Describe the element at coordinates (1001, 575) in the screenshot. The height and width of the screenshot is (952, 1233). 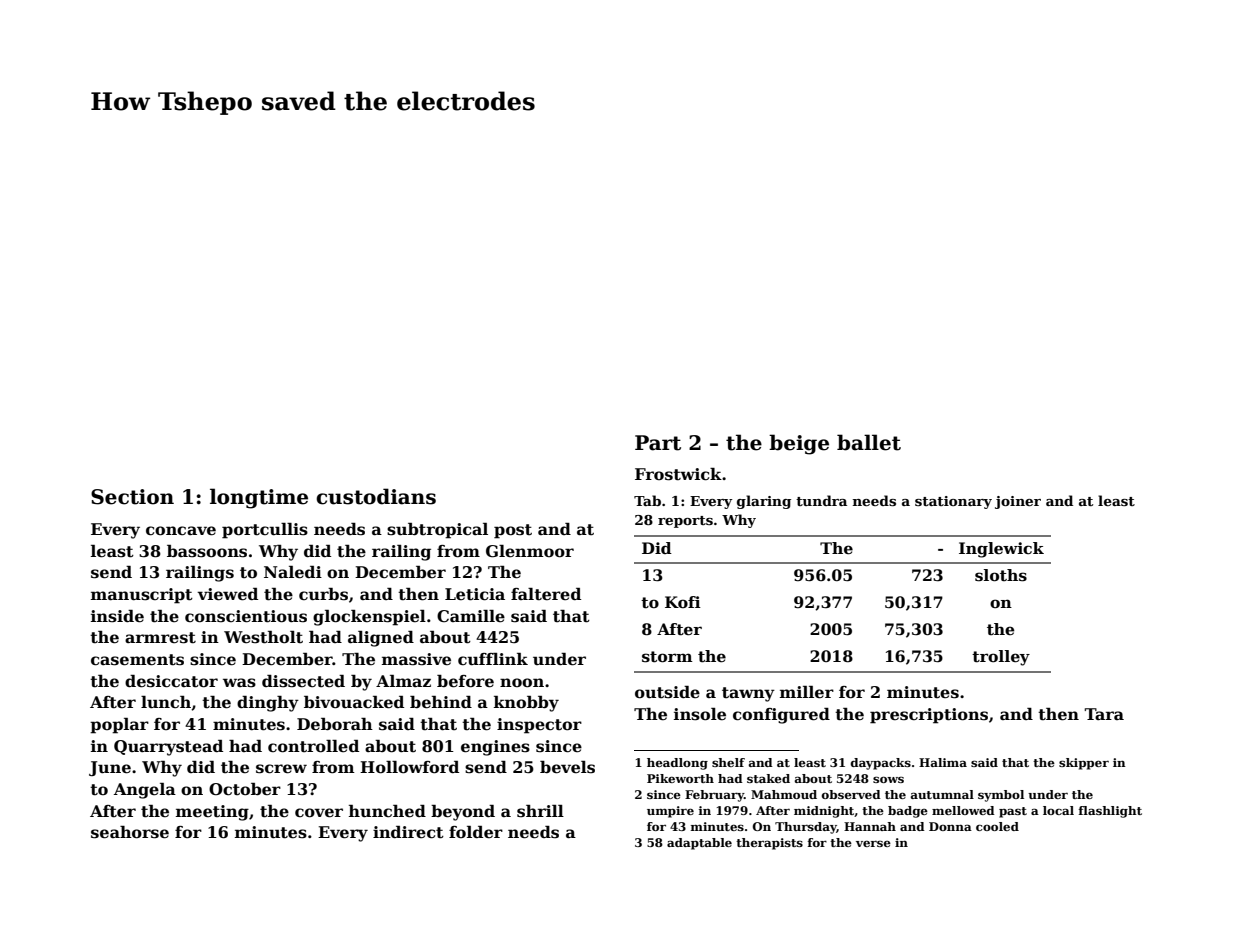
I see `sloths` at that location.
